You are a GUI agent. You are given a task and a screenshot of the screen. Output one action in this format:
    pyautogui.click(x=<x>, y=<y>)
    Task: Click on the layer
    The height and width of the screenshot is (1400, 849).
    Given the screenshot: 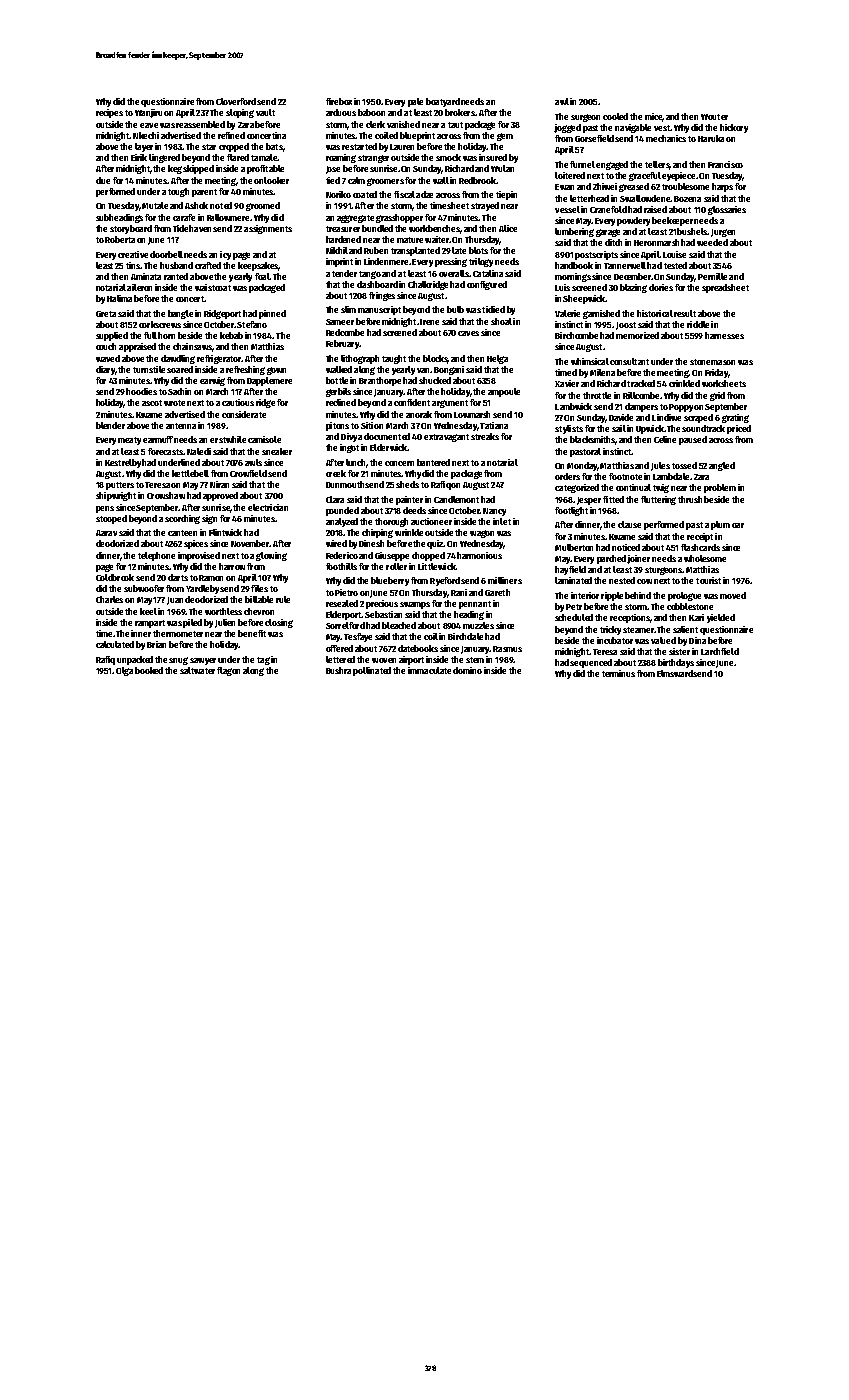 What is the action you would take?
    pyautogui.click(x=144, y=147)
